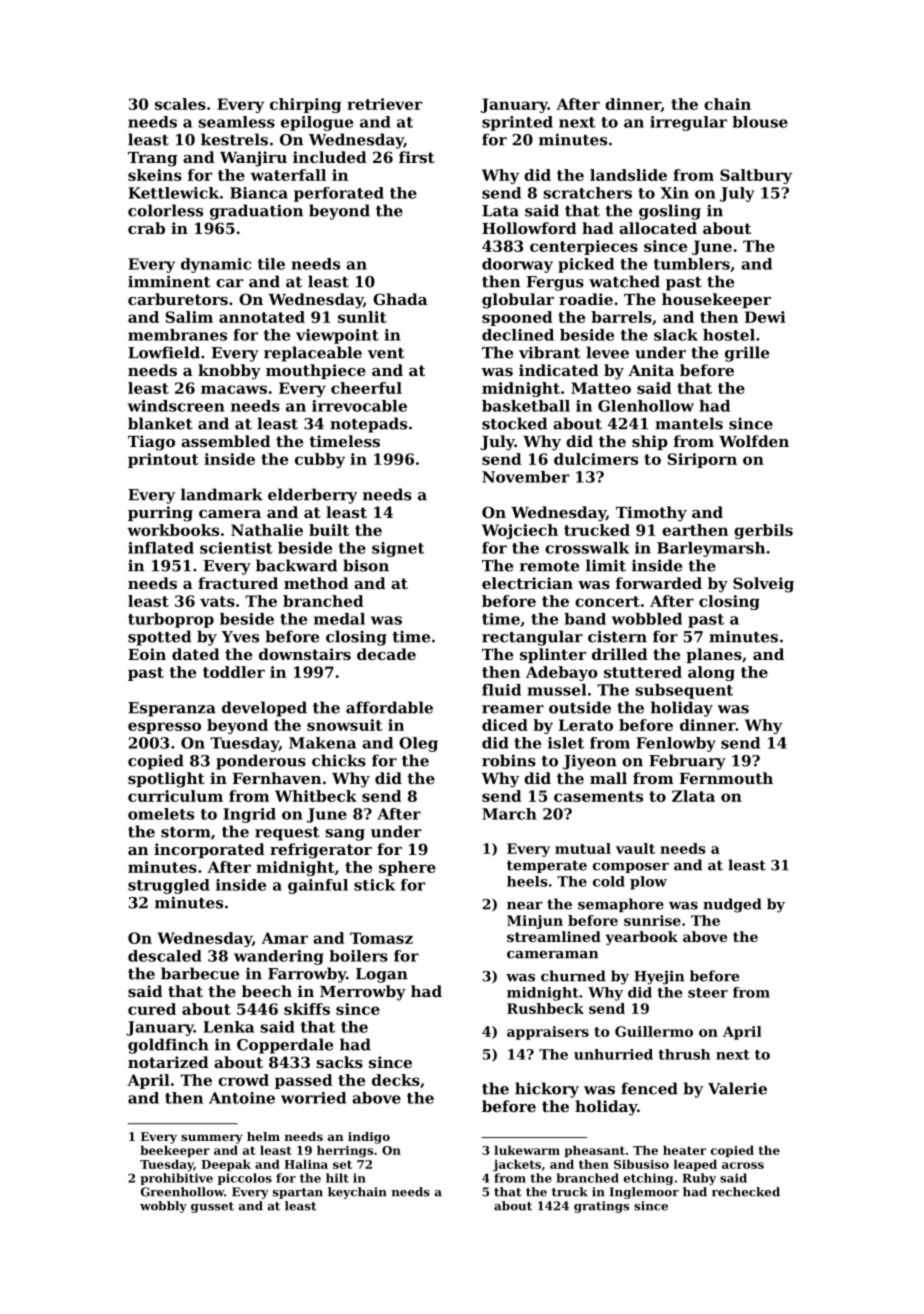  What do you see at coordinates (517, 123) in the image?
I see `sprinted` at bounding box center [517, 123].
